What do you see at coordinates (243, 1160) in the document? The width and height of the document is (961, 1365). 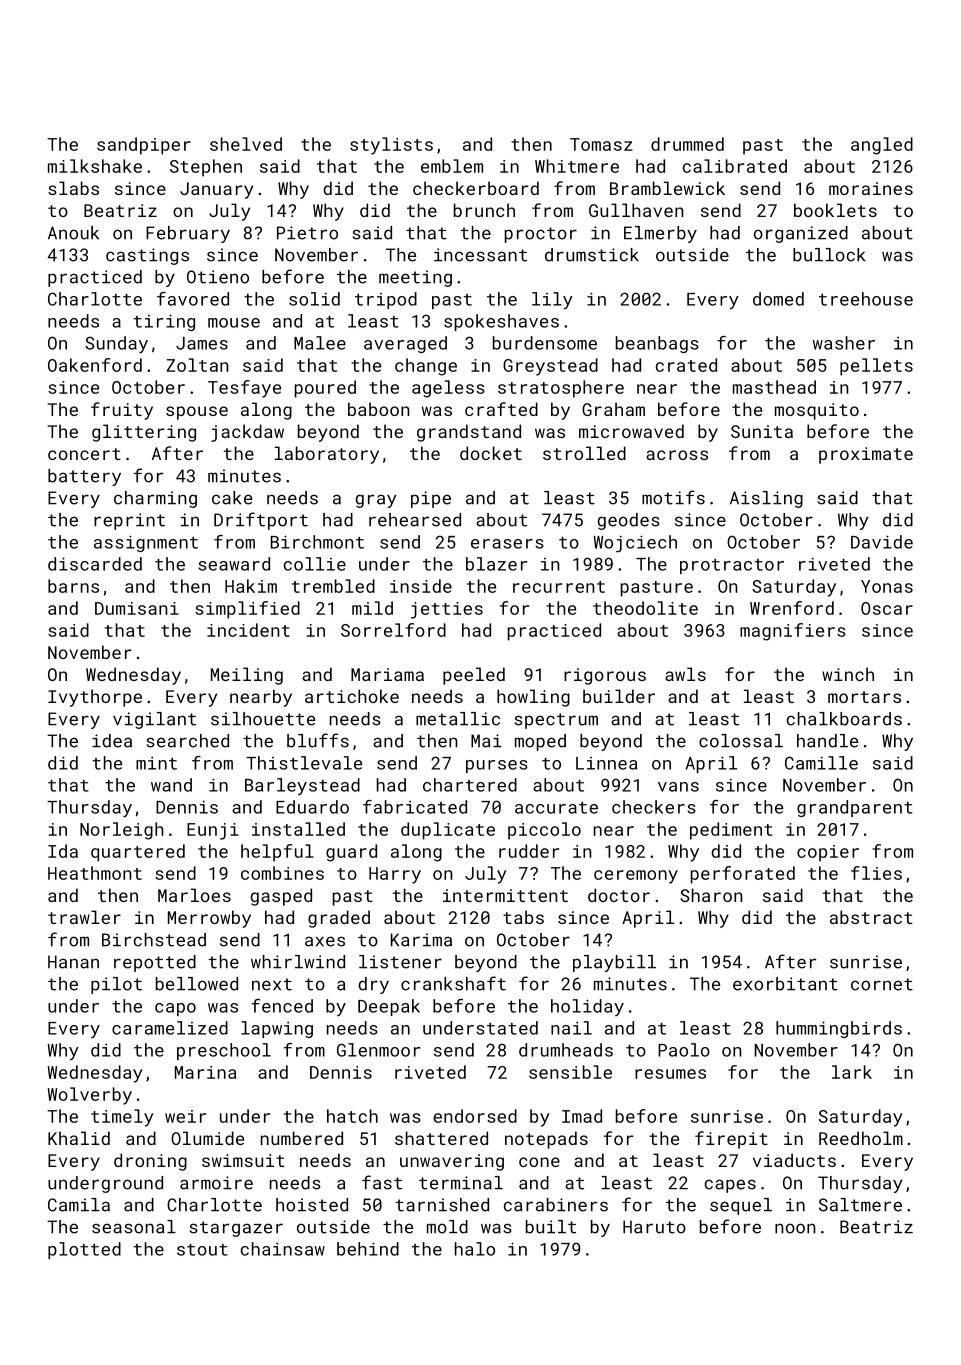 I see `swimsuit` at bounding box center [243, 1160].
